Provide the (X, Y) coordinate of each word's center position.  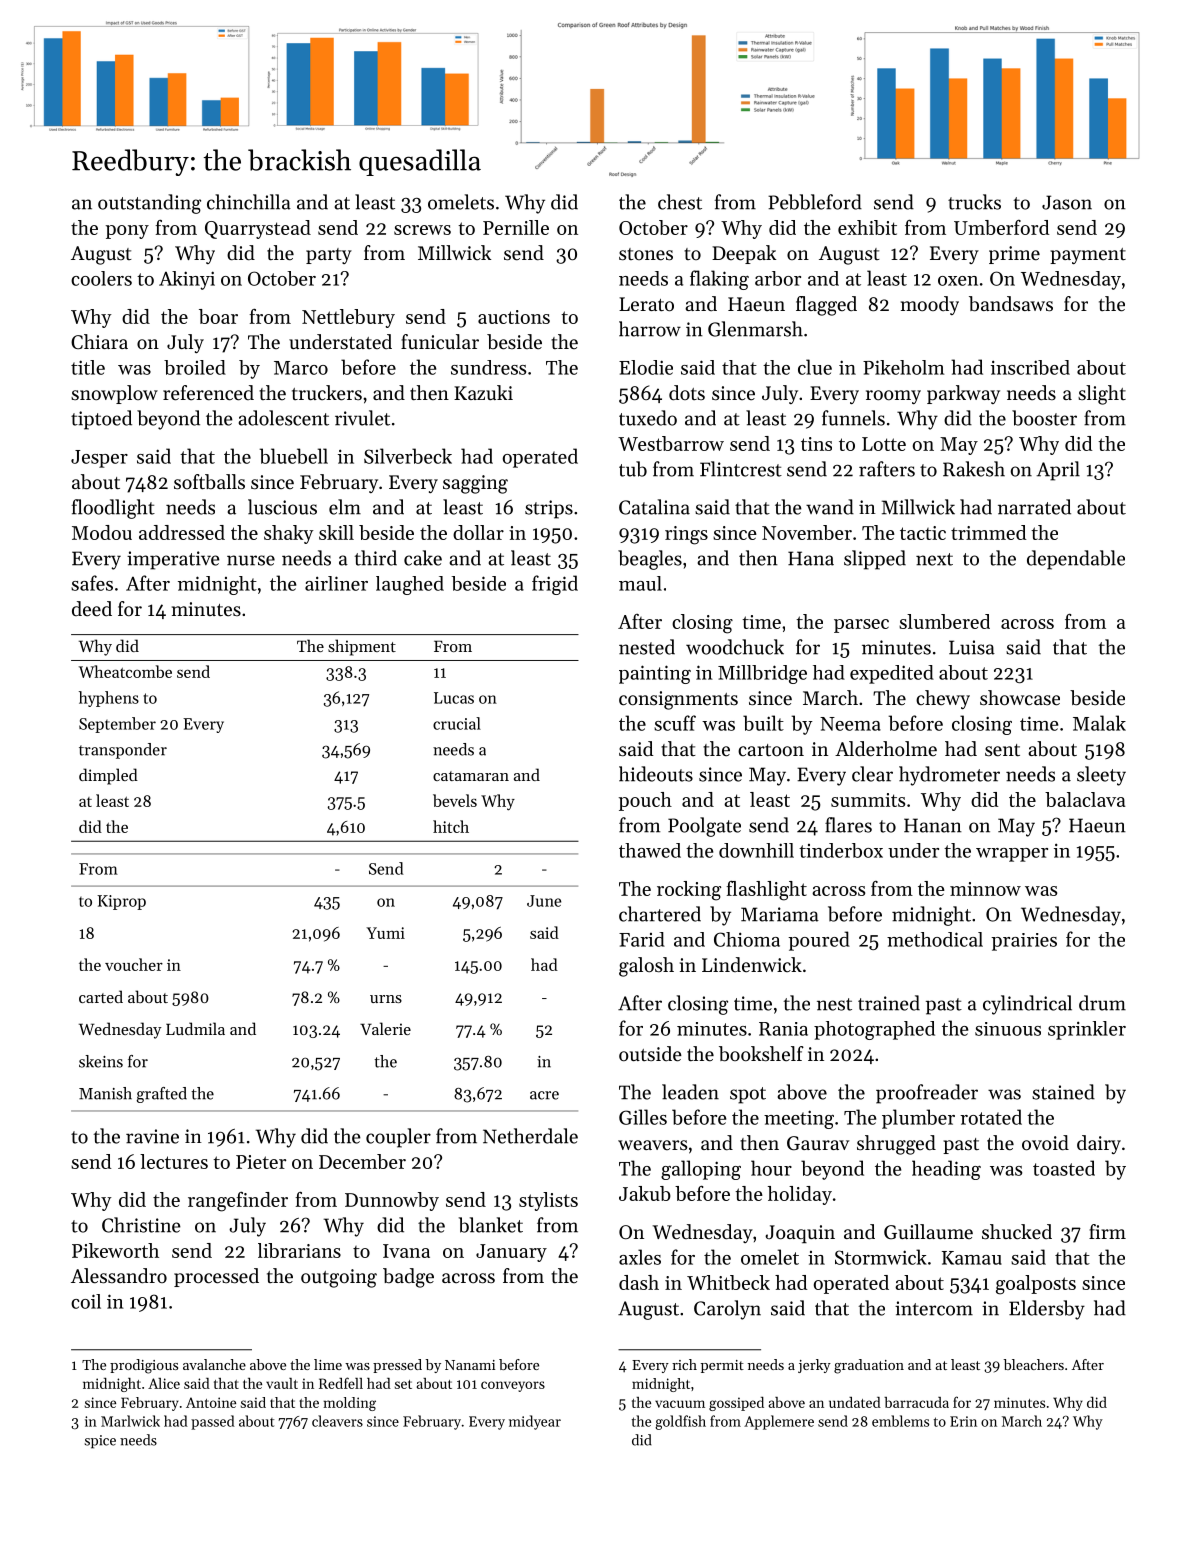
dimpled (108, 776)
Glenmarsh (755, 329)
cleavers (337, 1421)
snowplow (114, 394)
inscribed (1030, 367)
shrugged (896, 1145)
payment (1088, 256)
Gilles (643, 1117)
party (329, 256)
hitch (451, 826)
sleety (1101, 776)
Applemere (779, 1422)
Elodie (646, 367)
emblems (900, 1421)
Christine (141, 1225)
